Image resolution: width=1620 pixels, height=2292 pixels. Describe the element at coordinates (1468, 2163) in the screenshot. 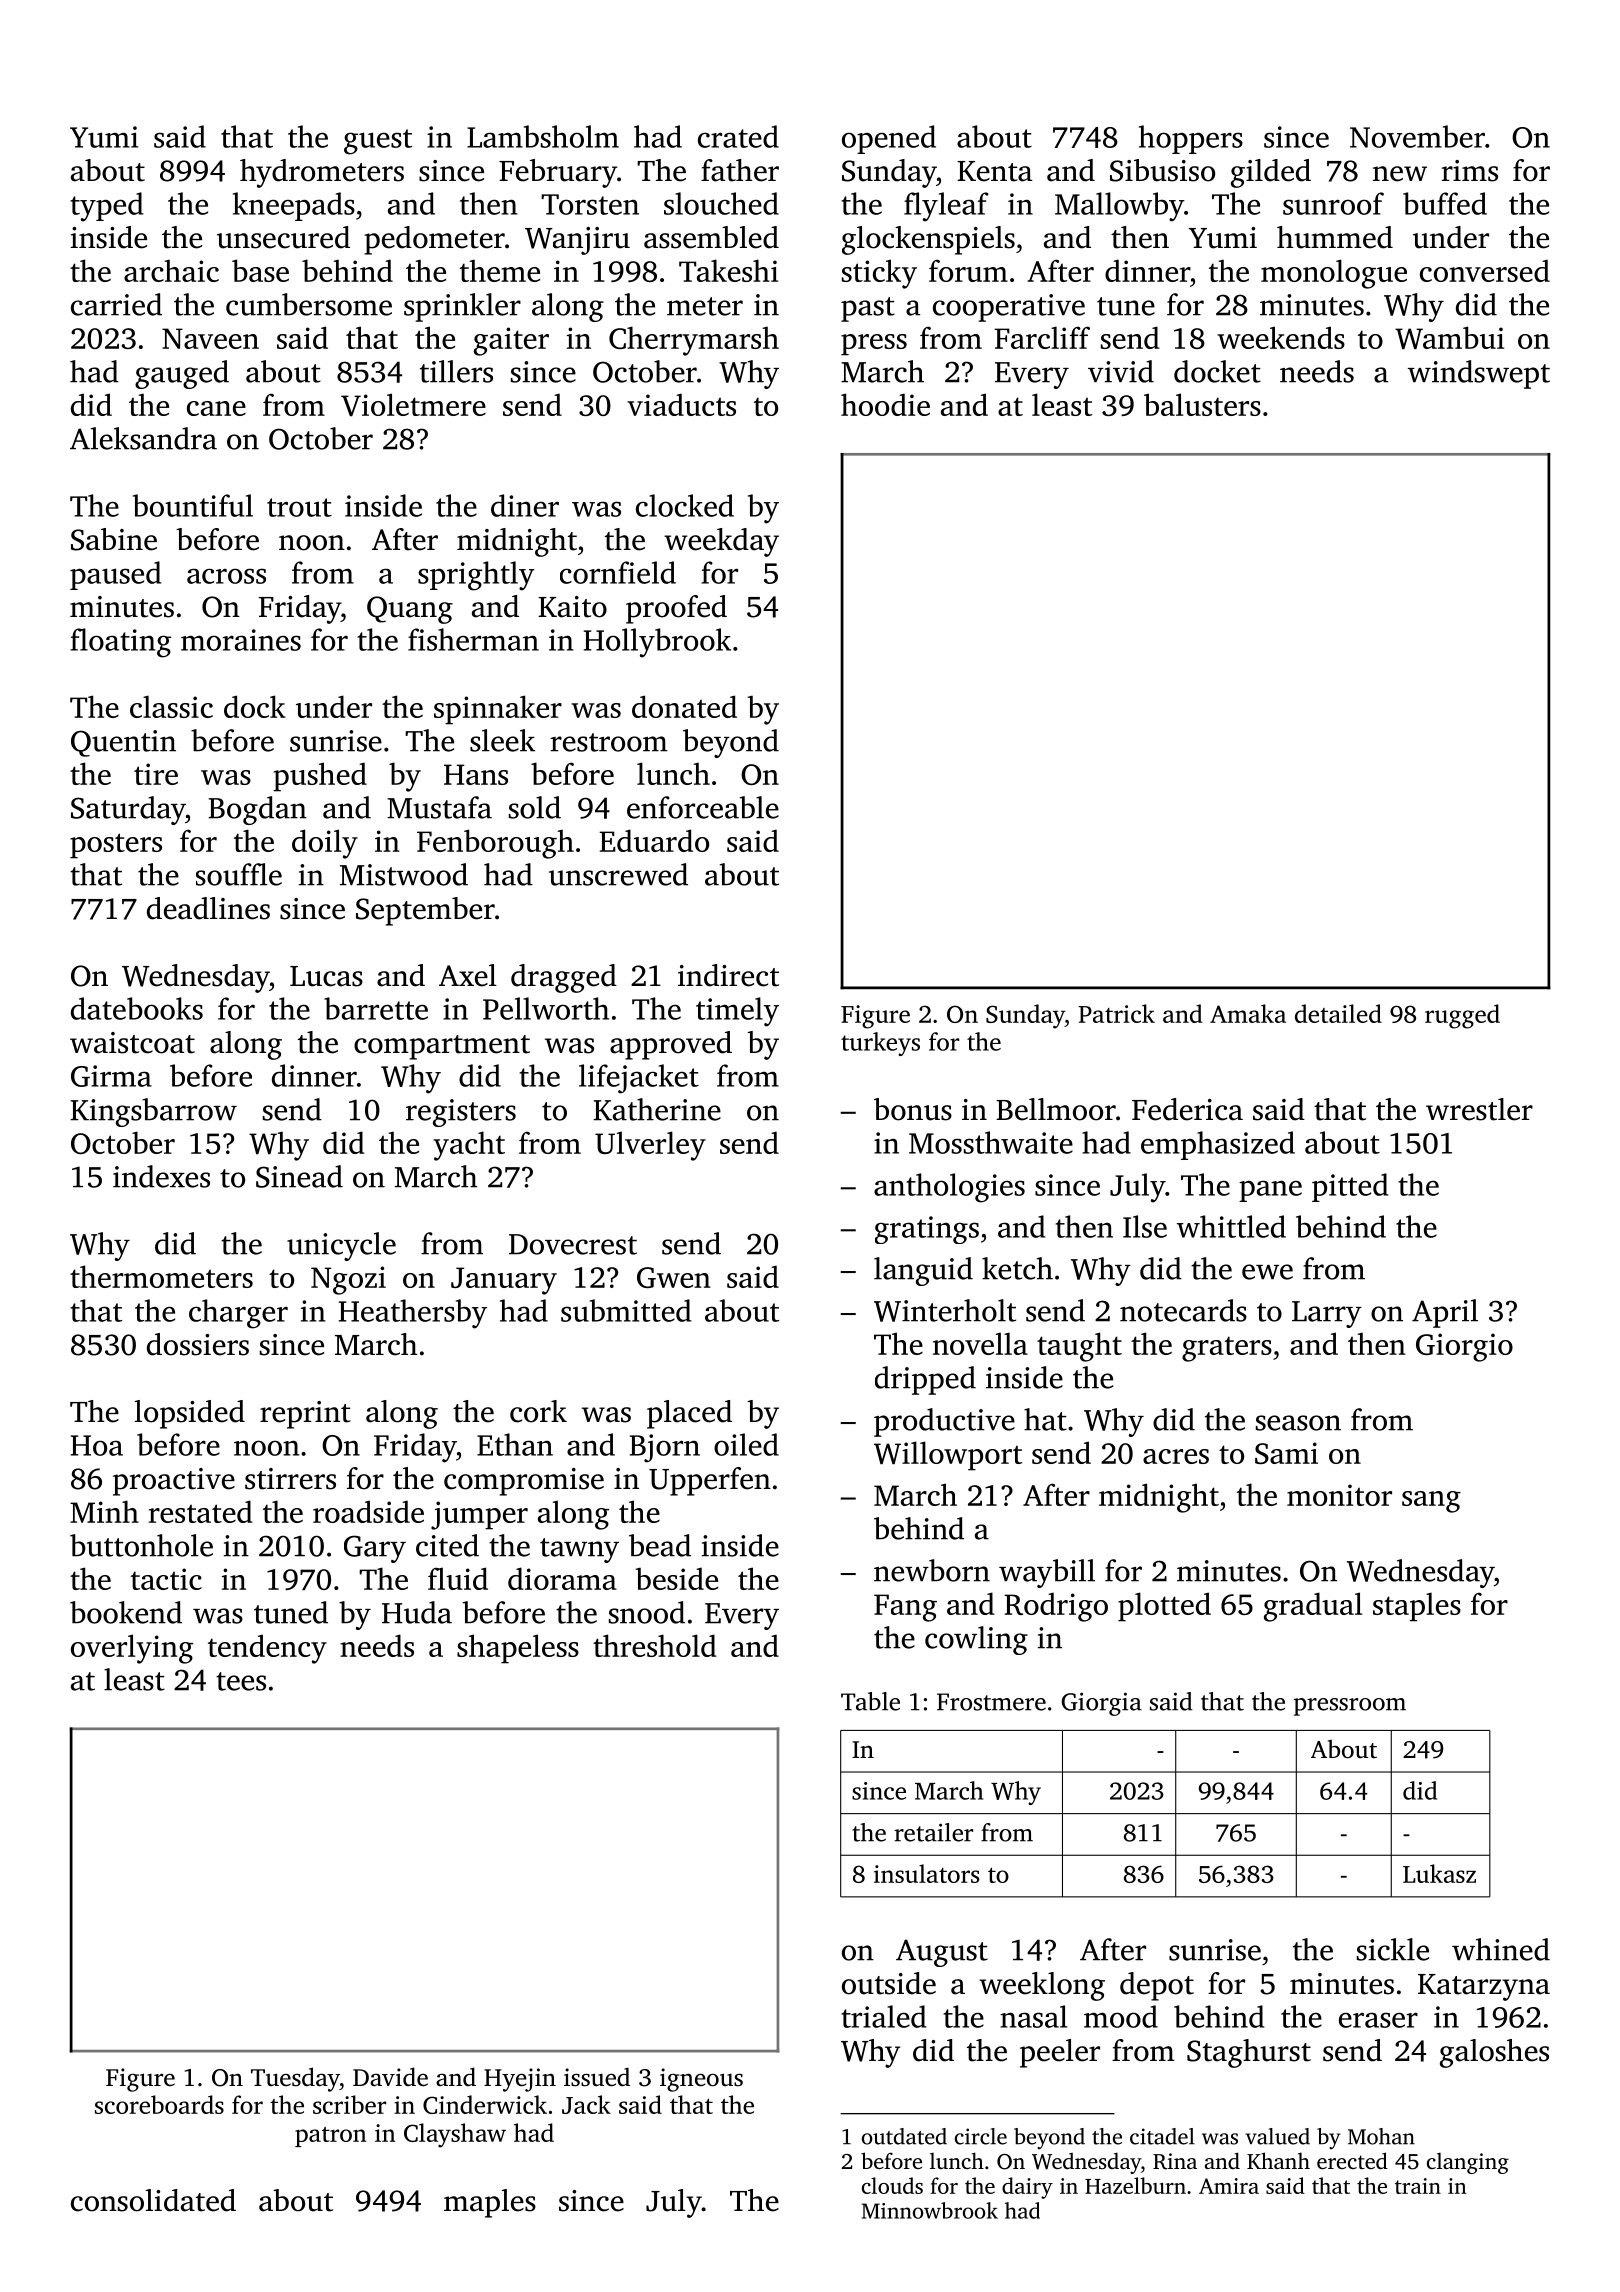

I see `clanging` at that location.
